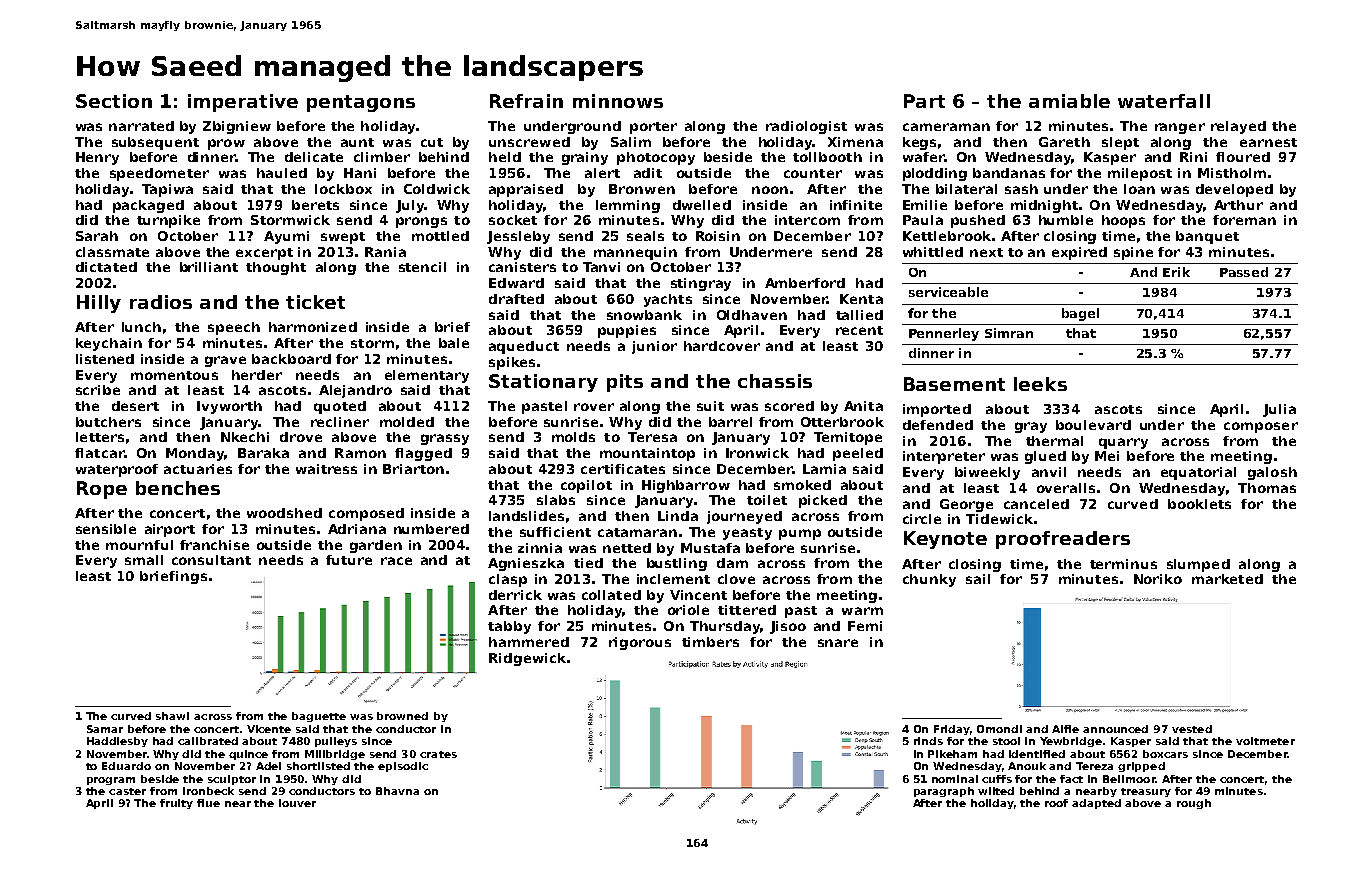 The width and height of the document is (1372, 887). I want to click on intercom, so click(807, 220).
